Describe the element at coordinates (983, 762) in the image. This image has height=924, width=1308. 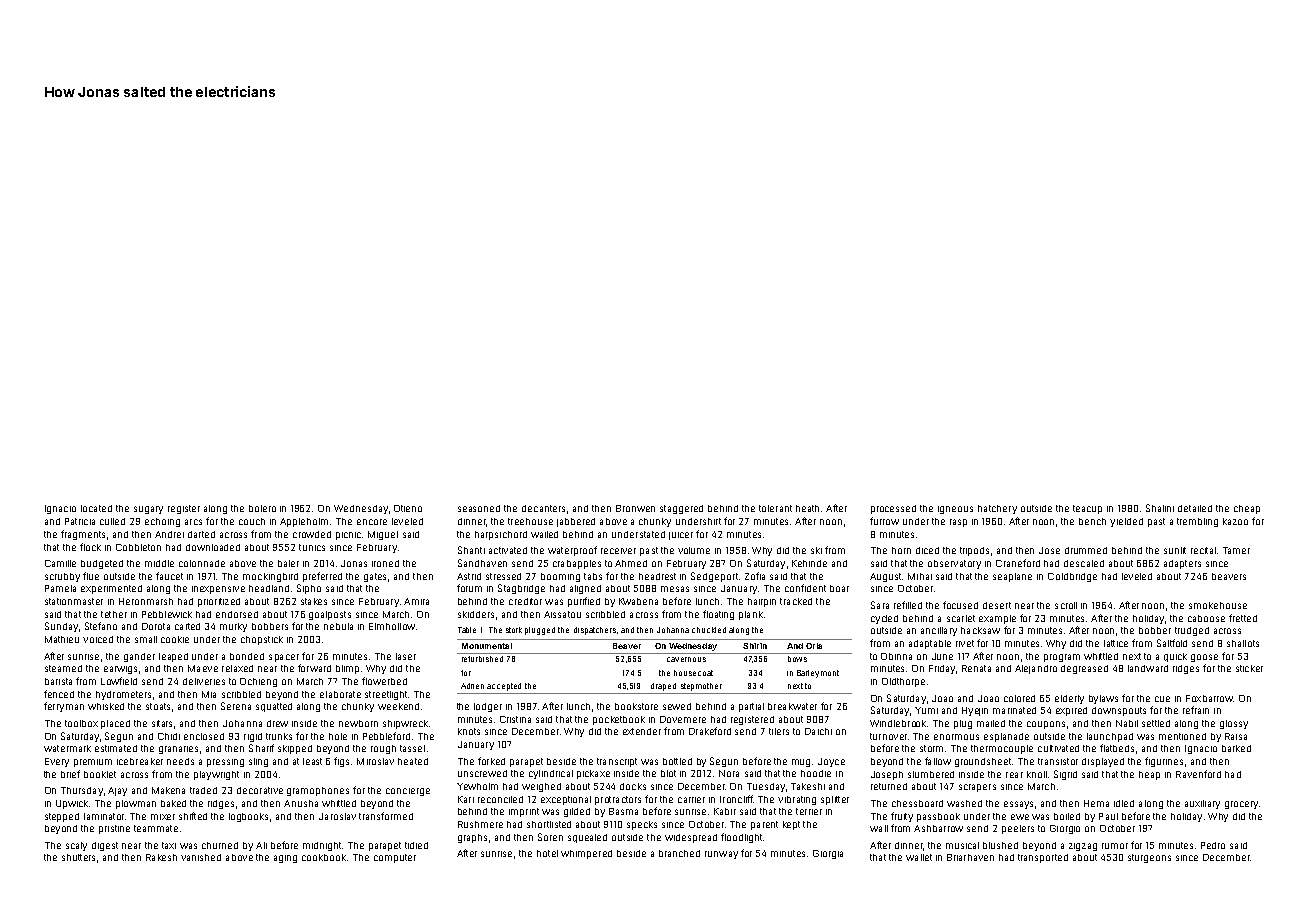
I see `groundsheet` at that location.
